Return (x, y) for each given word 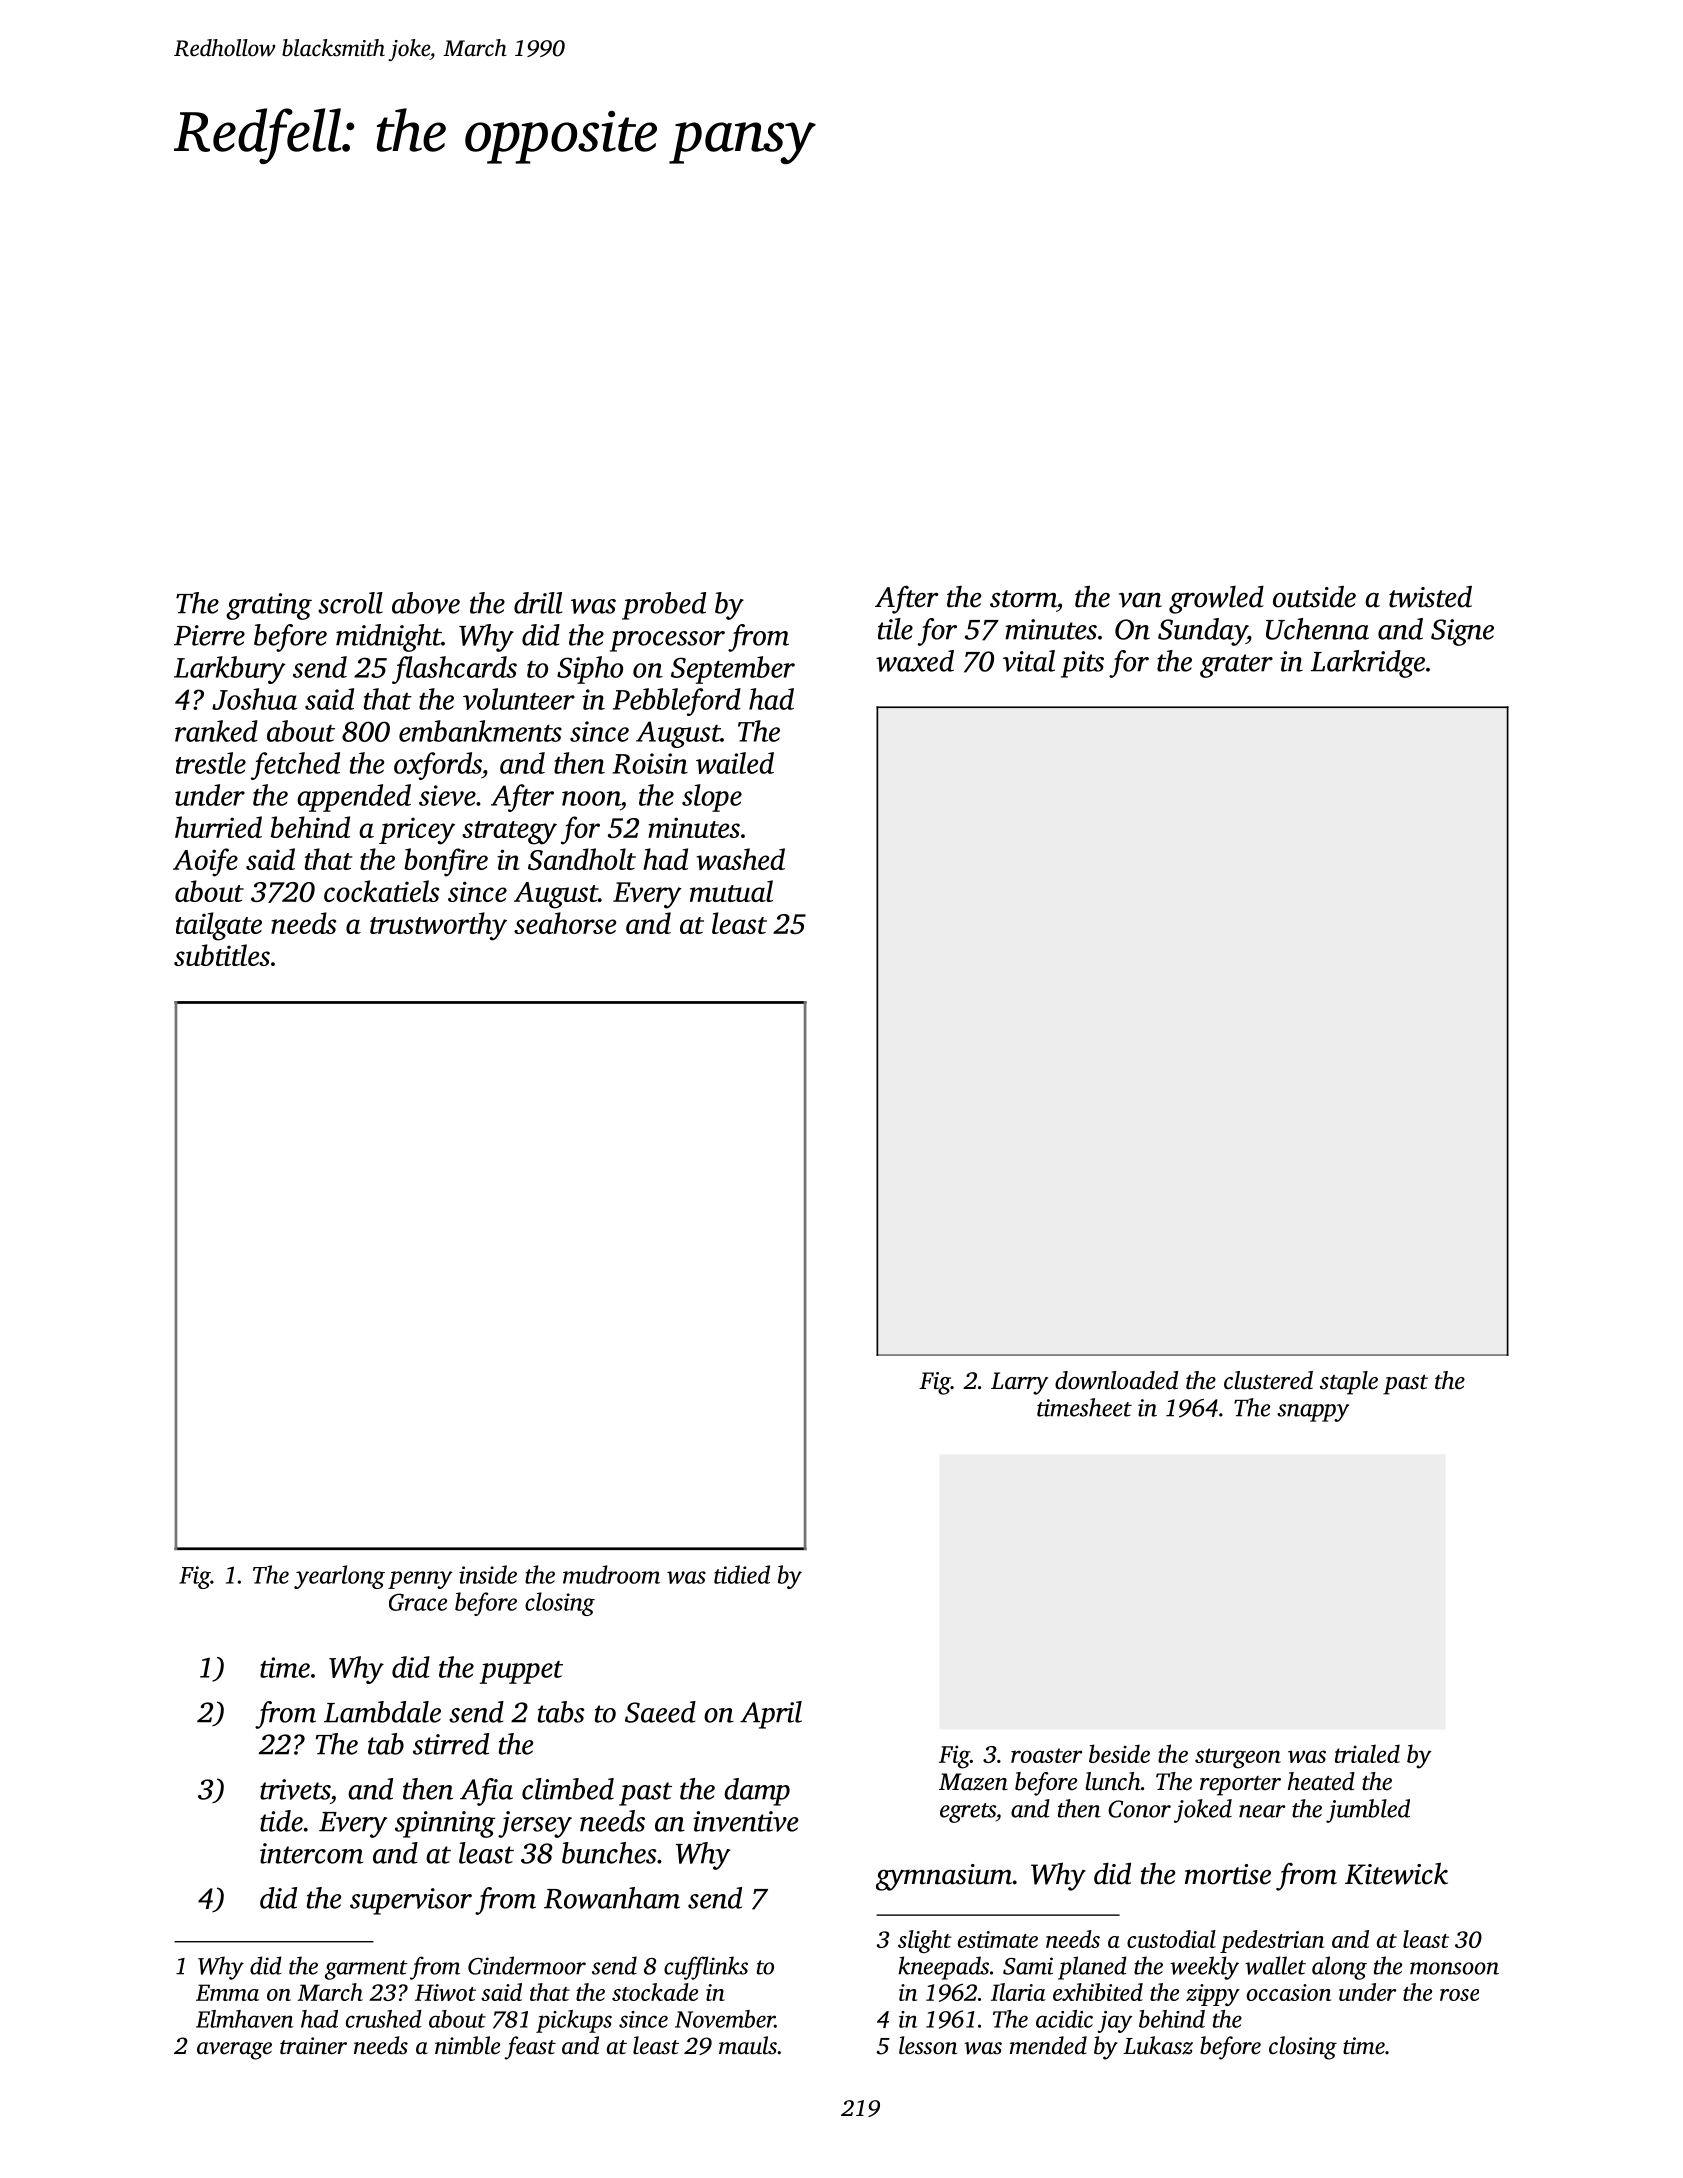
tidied (742, 1574)
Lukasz (1158, 2045)
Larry (1019, 1383)
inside (488, 1574)
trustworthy (438, 926)
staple (1349, 1383)
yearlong (339, 1577)
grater (1236, 666)
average (234, 2051)
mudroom (611, 1574)
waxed (915, 661)
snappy (1313, 1413)
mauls (748, 2045)
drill (538, 603)
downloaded (1116, 1380)
